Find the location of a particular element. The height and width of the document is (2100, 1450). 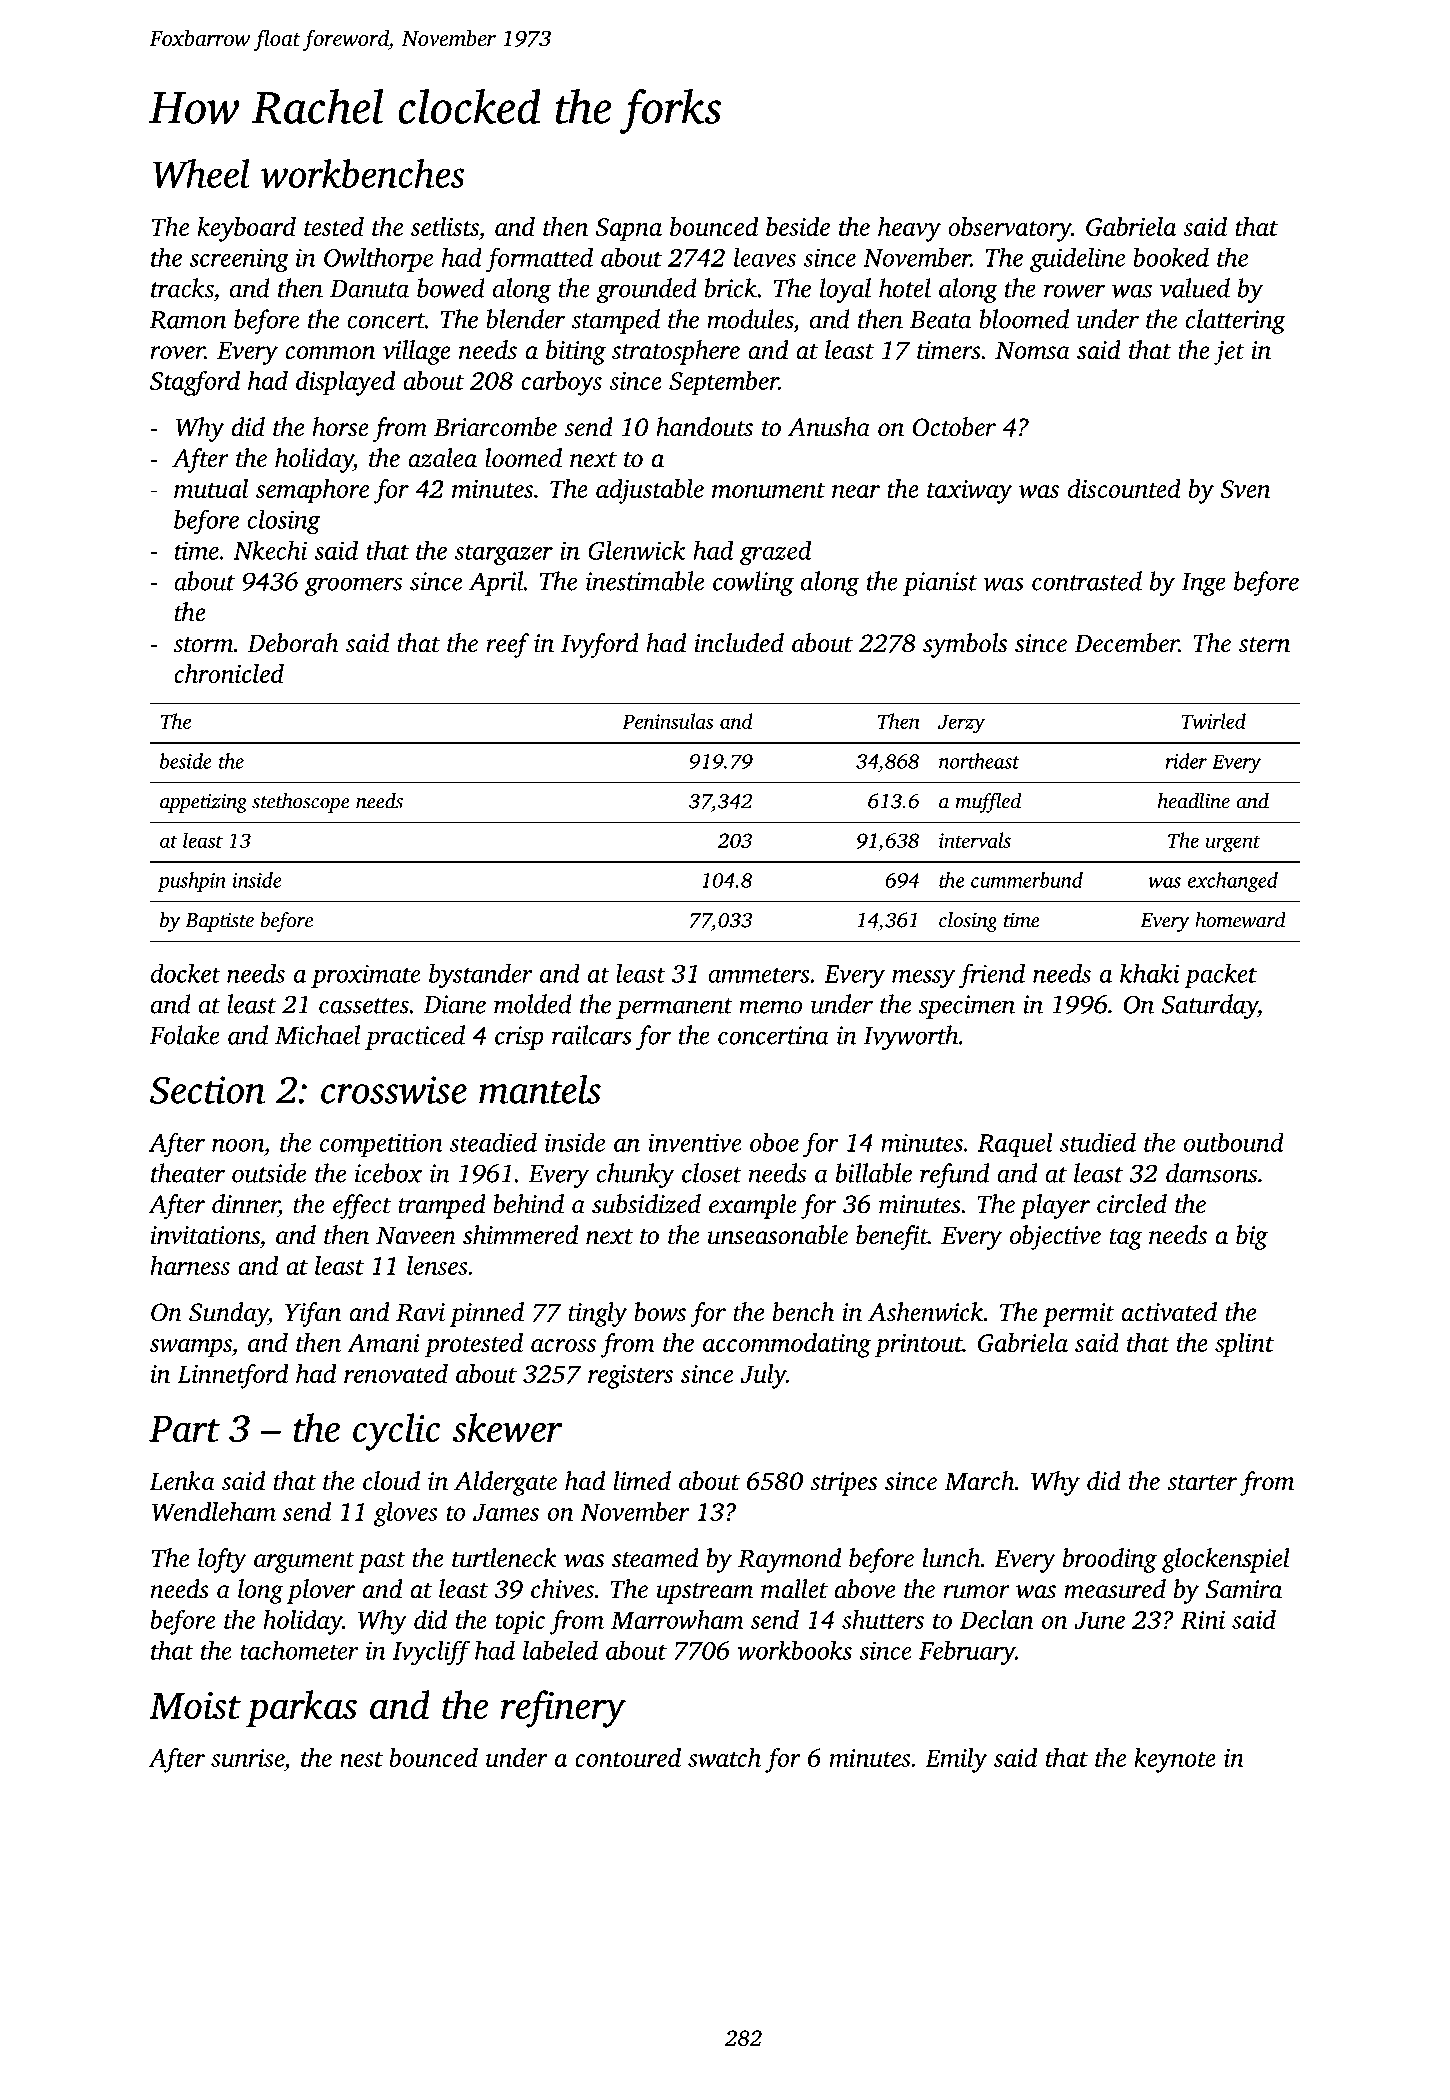

observatory is located at coordinates (1009, 229).
